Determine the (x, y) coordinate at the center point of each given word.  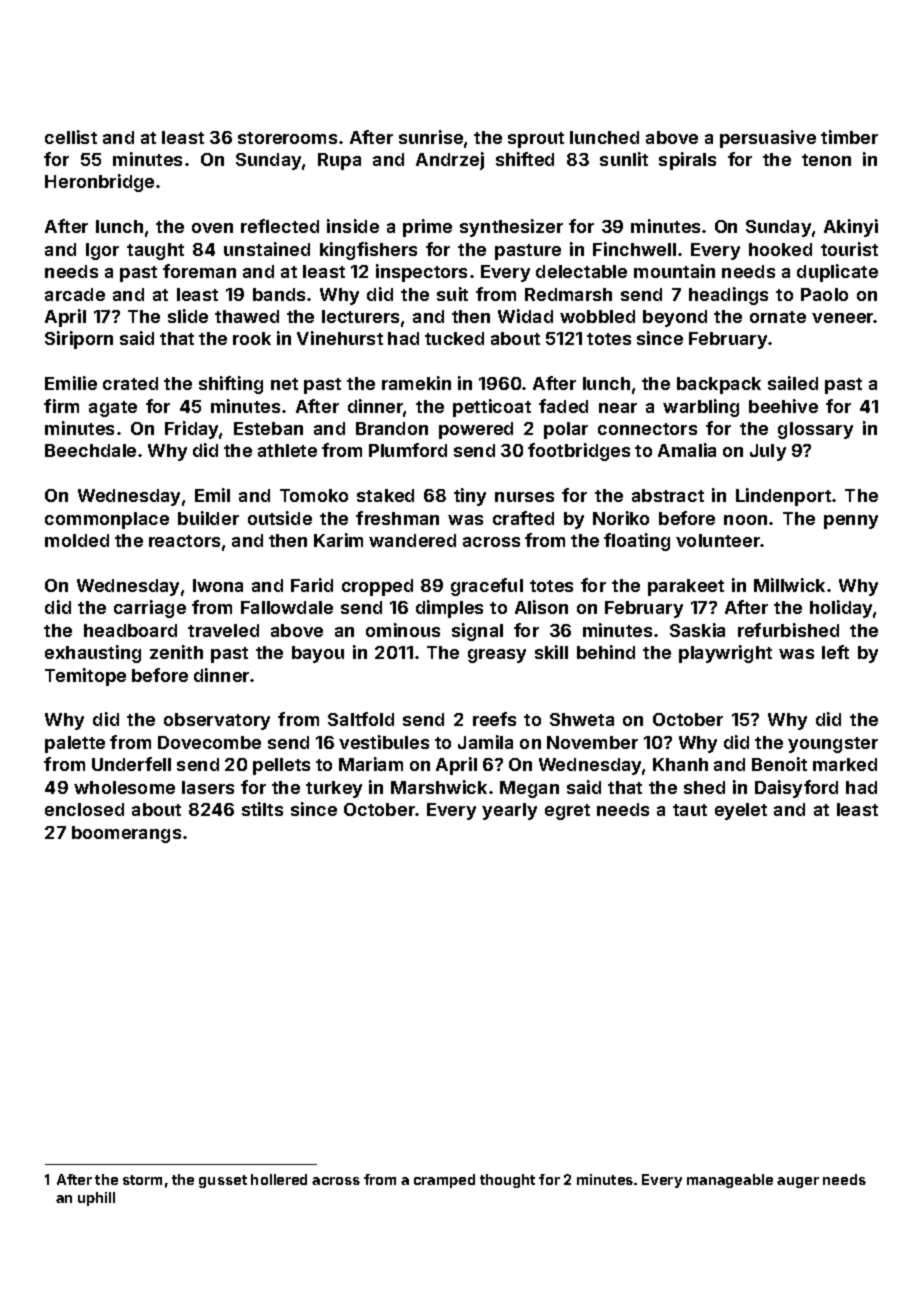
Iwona (218, 585)
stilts (262, 809)
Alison (541, 607)
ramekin (416, 383)
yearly (509, 811)
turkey (334, 789)
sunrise (431, 137)
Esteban (268, 428)
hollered (279, 1179)
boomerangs (126, 834)
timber (849, 137)
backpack (719, 385)
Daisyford (796, 789)
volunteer (718, 540)
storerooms (287, 138)
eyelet (741, 811)
